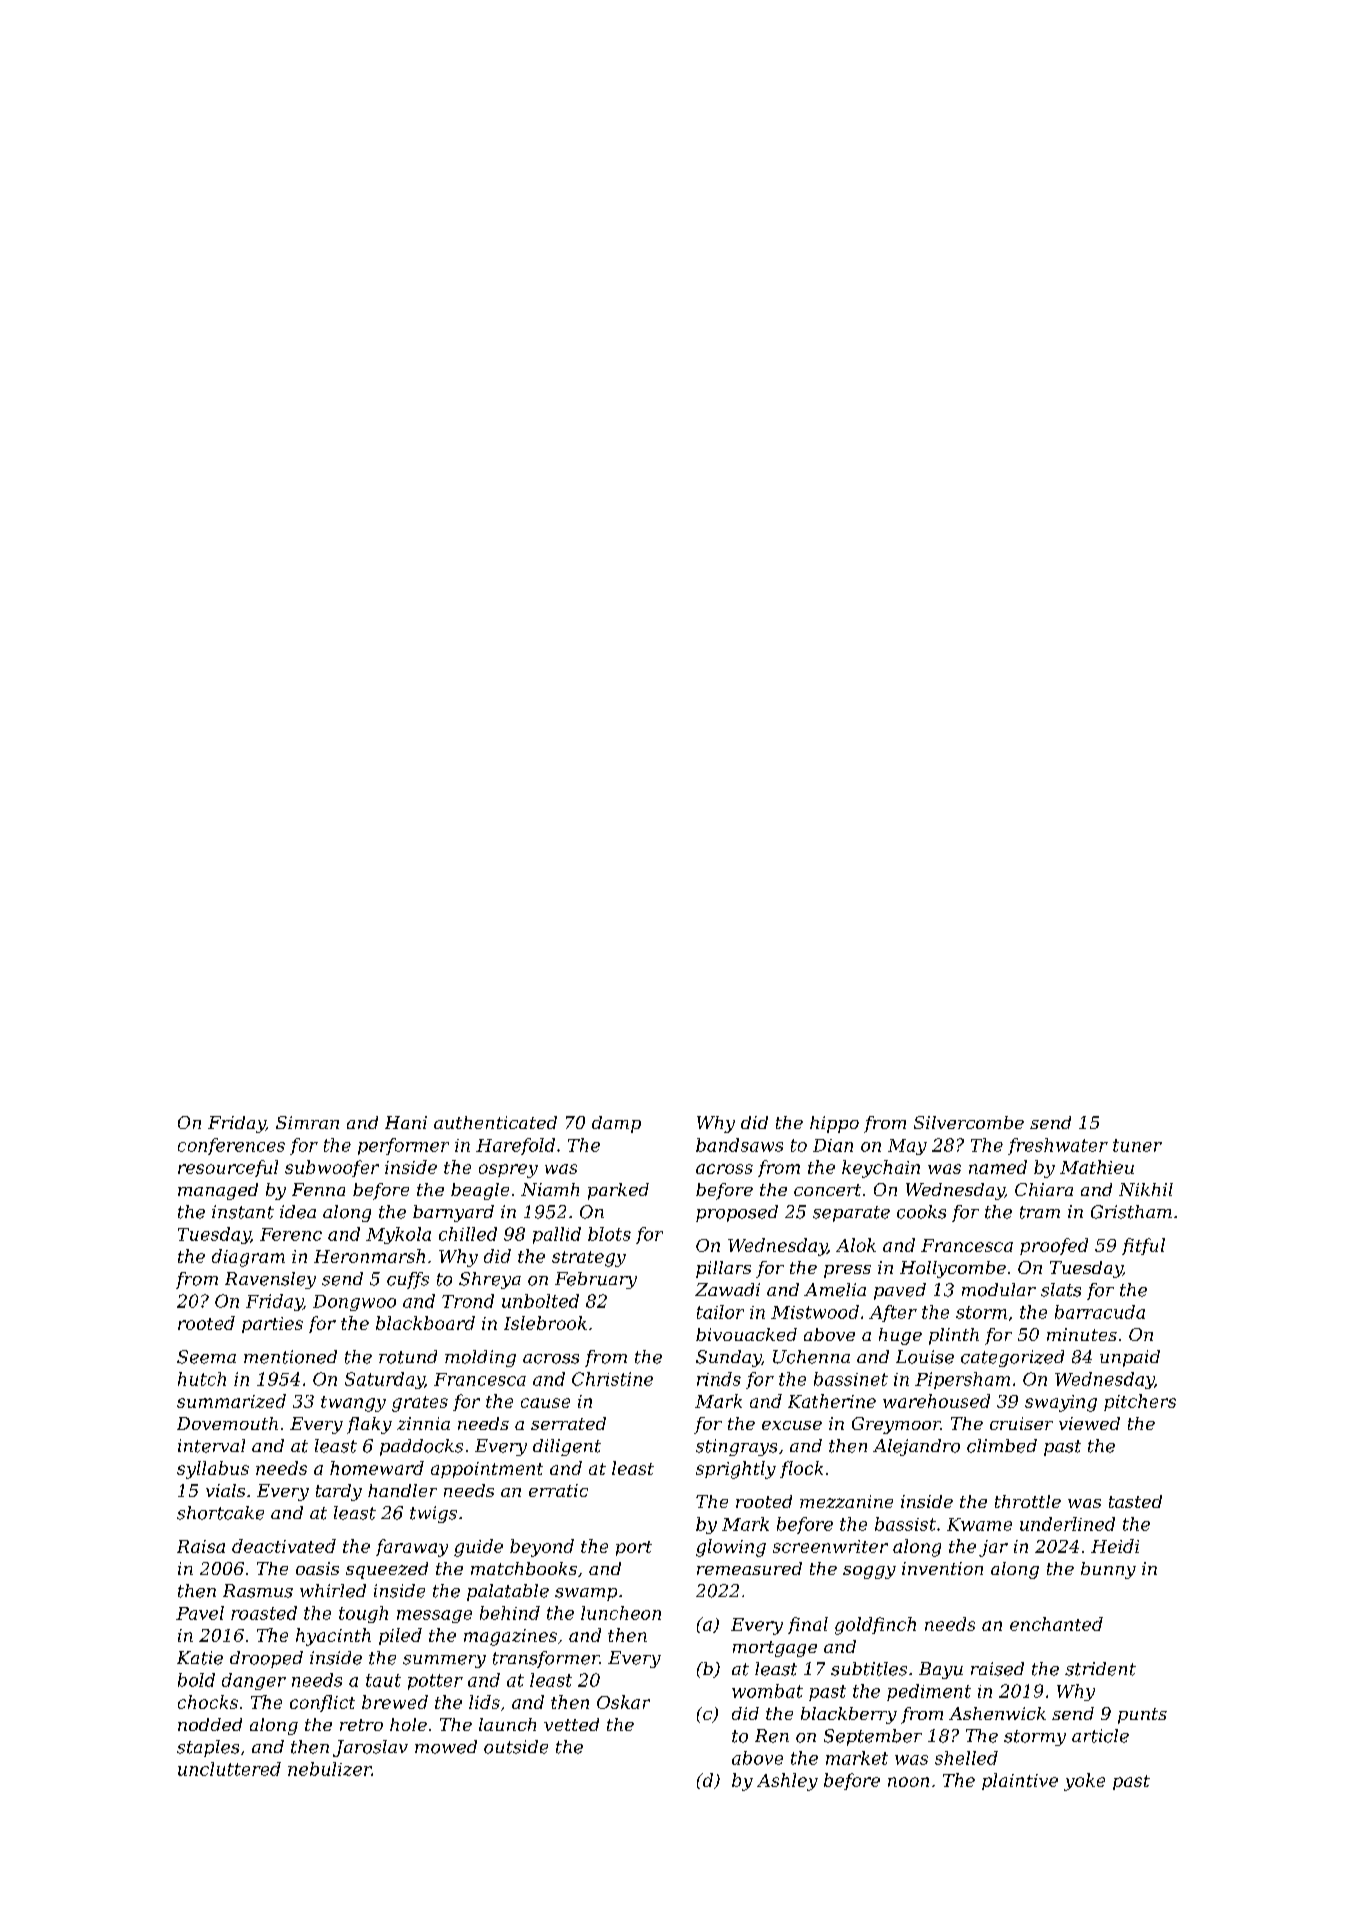  I want to click on pitchers, so click(1140, 1402).
